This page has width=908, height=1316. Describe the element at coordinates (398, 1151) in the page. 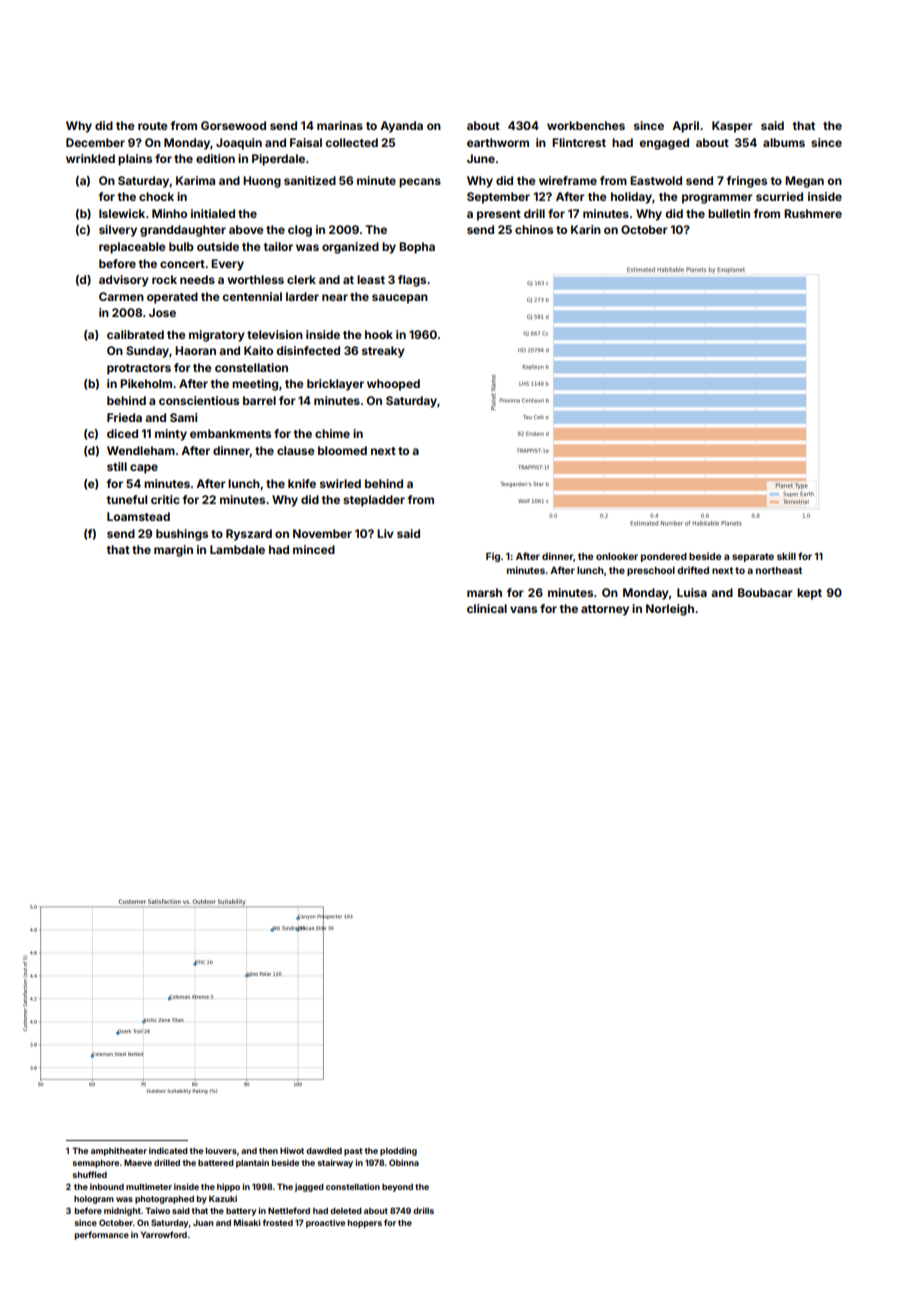

I see `plodding` at that location.
